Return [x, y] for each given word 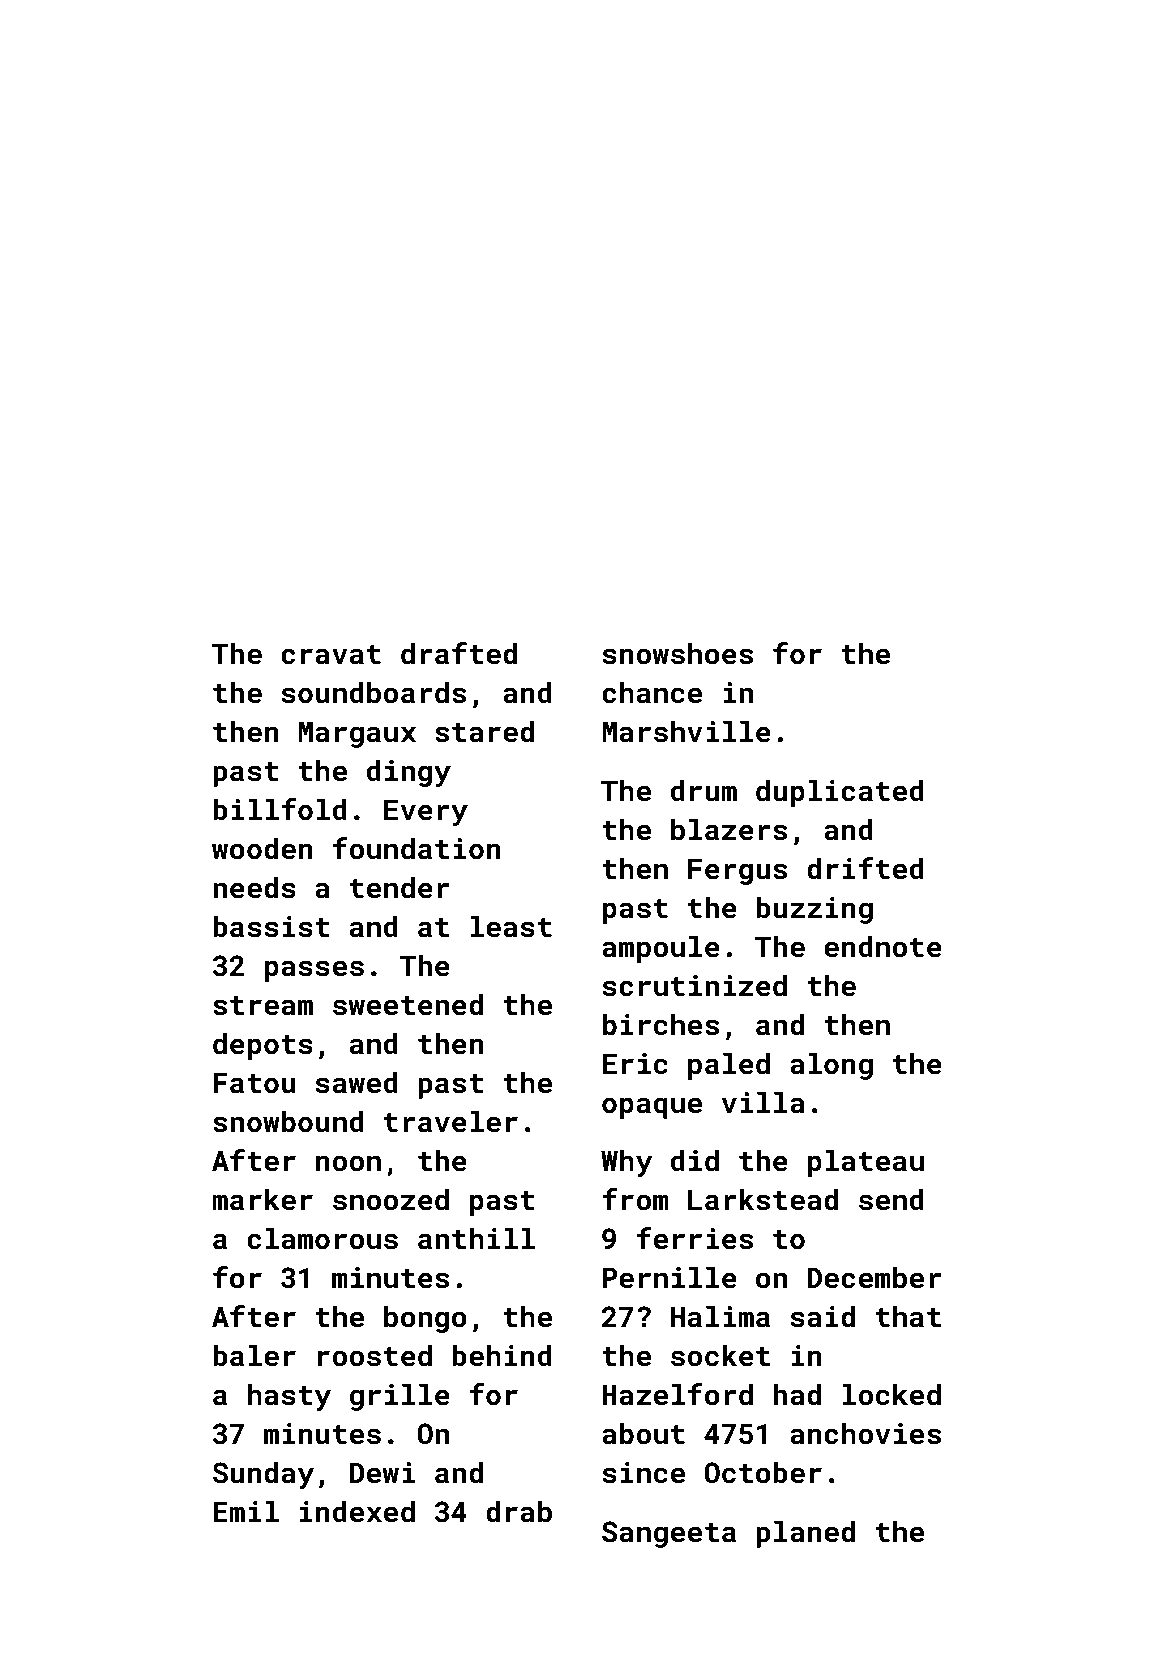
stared [484, 731]
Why [627, 1163]
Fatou [254, 1083]
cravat [331, 655]
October [763, 1472]
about [643, 1433]
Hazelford [677, 1394]
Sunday [263, 1475]
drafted [459, 653]
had [797, 1394]
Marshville [686, 731]
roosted [375, 1355]
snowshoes [677, 653]
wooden [262, 848]
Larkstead [763, 1199]
